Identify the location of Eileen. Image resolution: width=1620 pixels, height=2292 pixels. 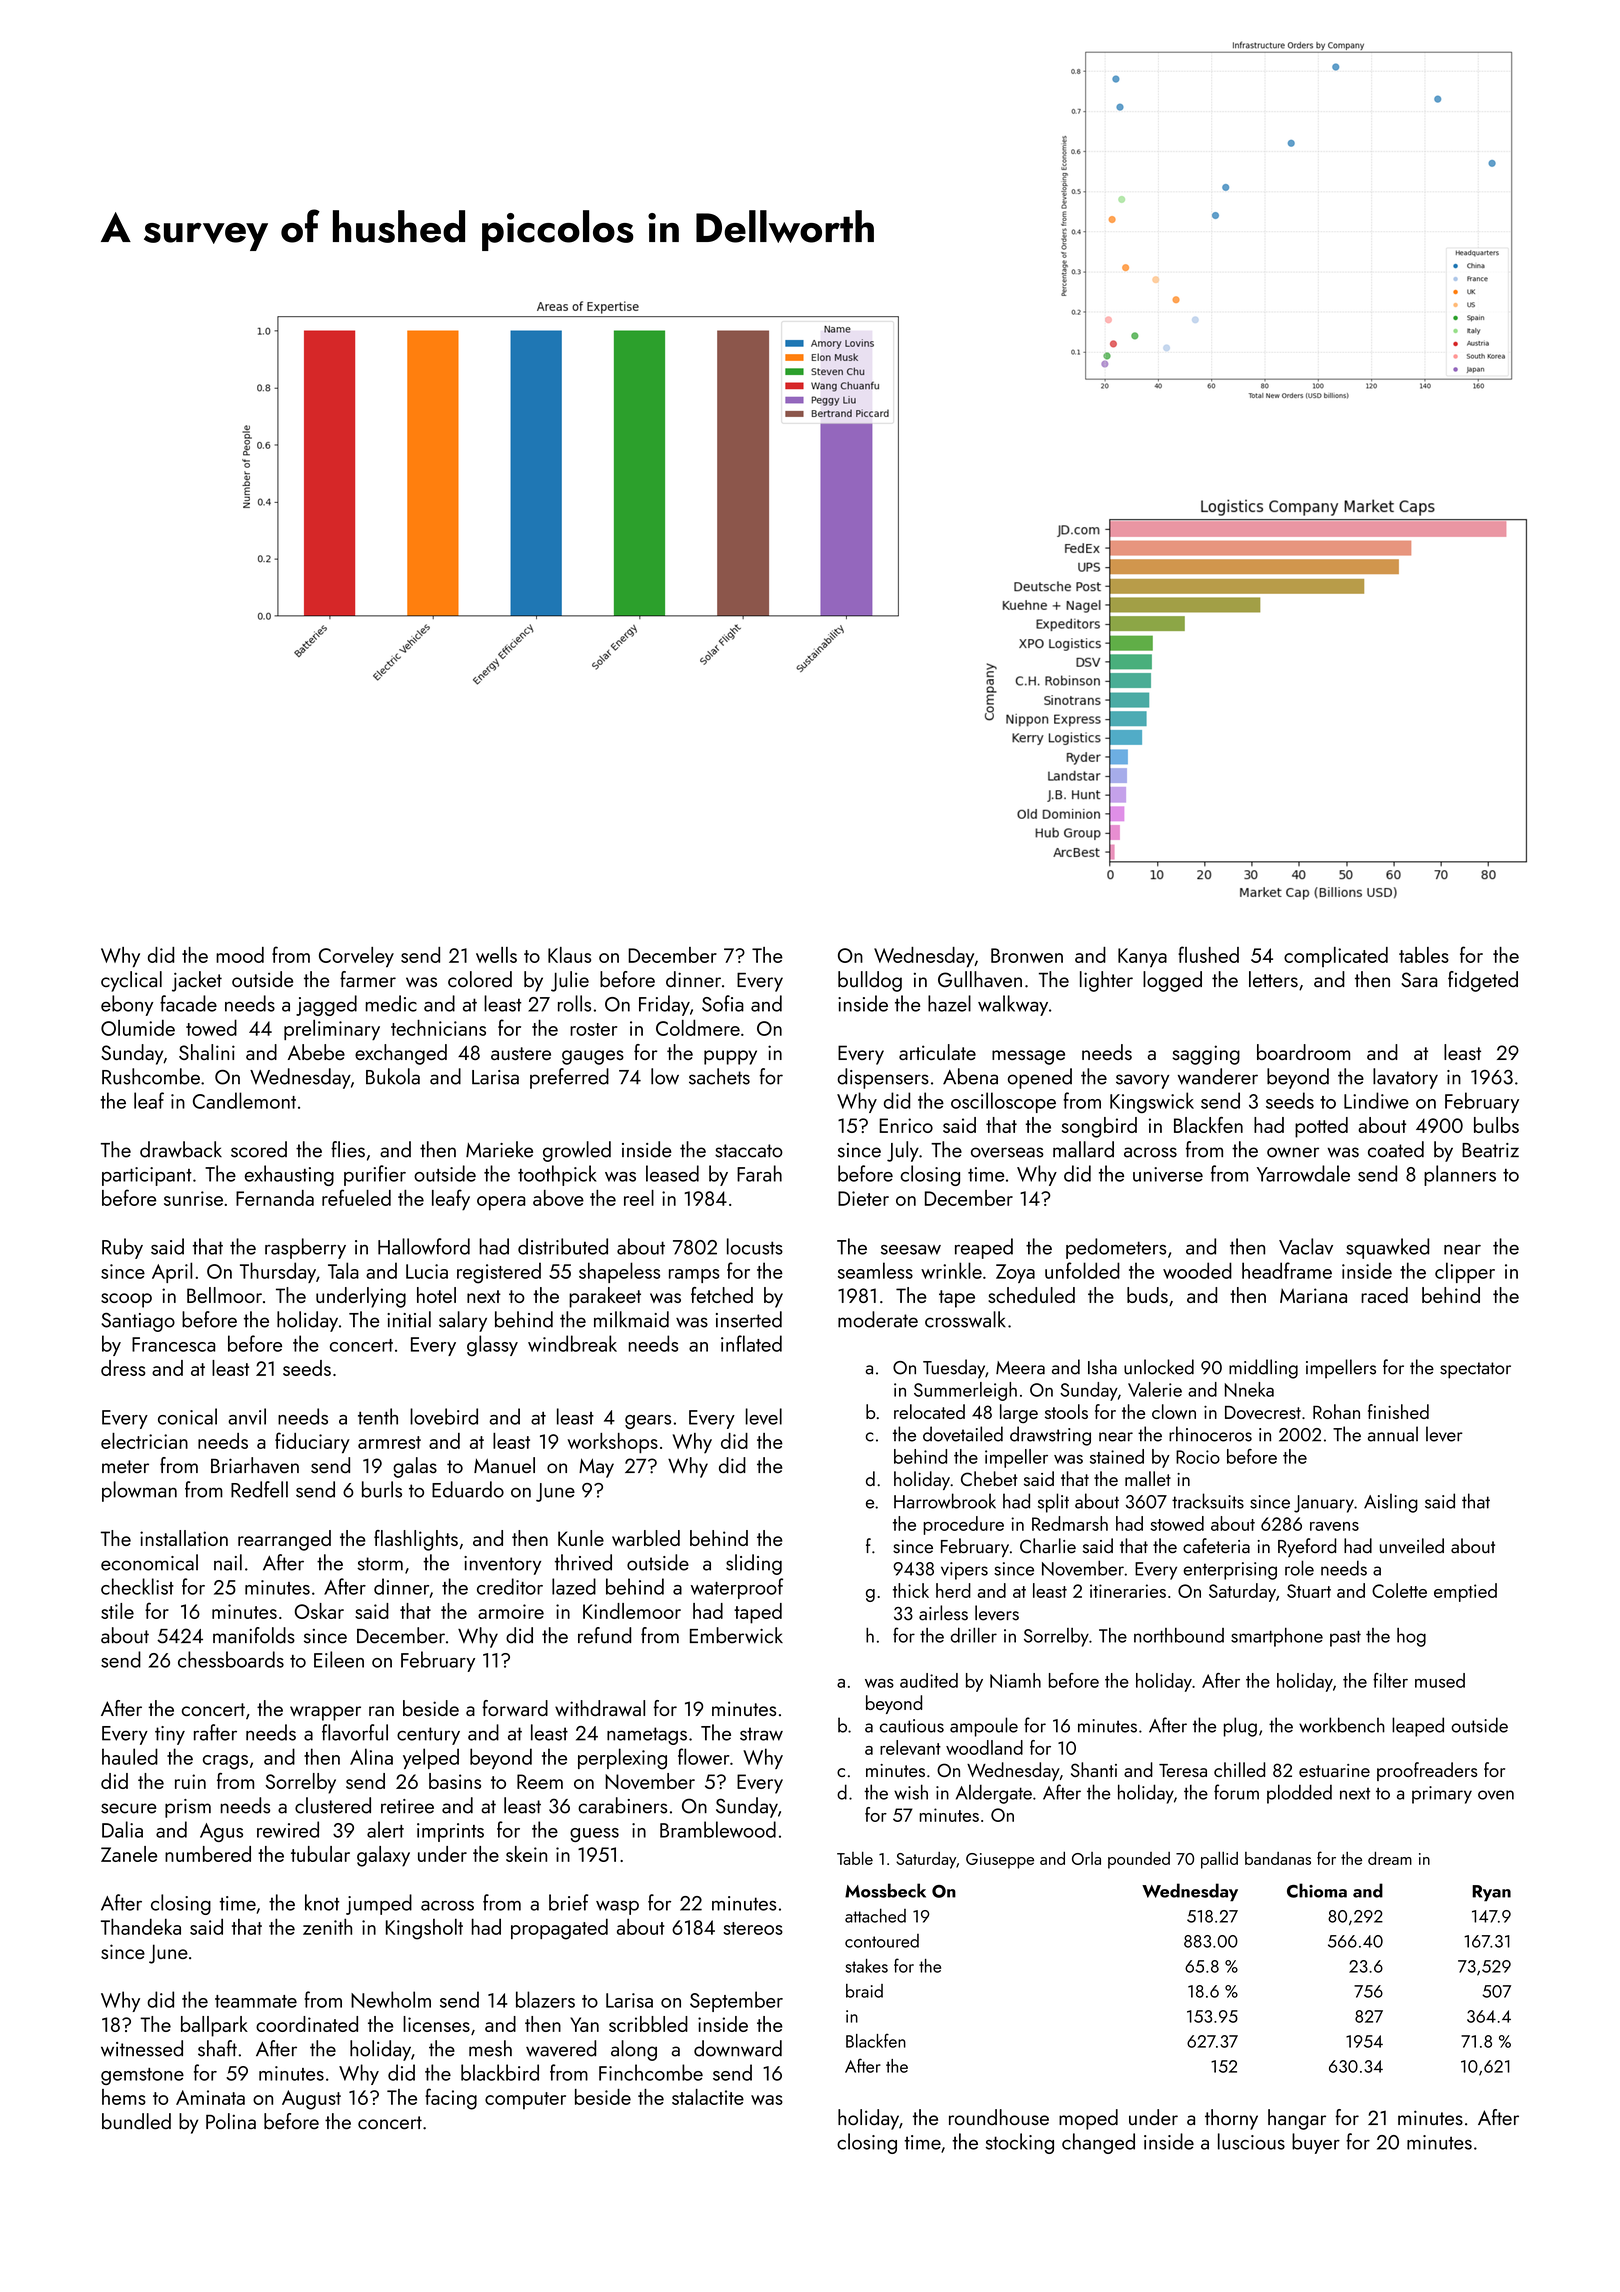
(339, 1659).
